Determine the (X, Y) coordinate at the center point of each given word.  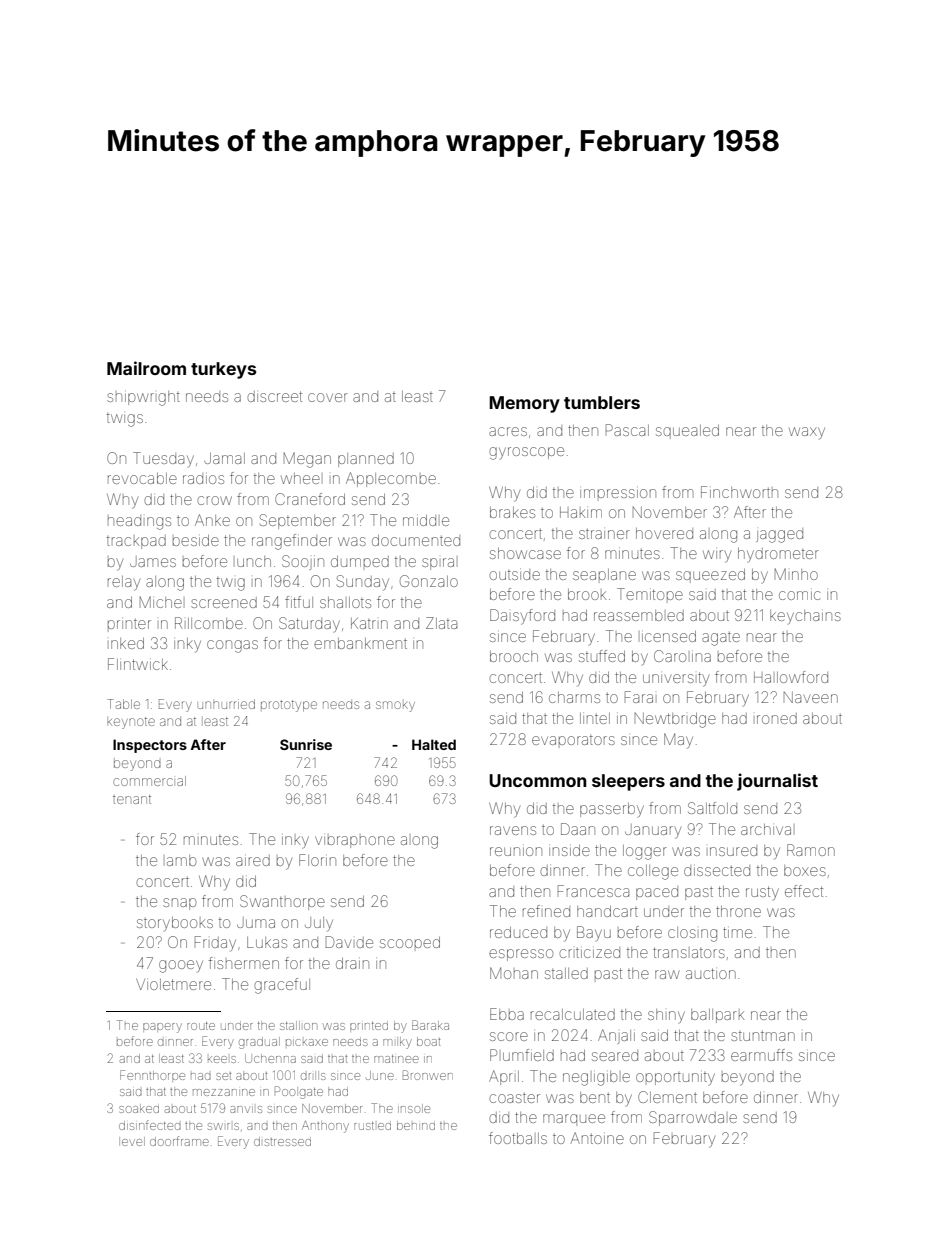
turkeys (223, 370)
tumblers (602, 402)
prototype (289, 706)
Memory (524, 404)
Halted (434, 744)
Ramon (811, 850)
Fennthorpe (152, 1075)
